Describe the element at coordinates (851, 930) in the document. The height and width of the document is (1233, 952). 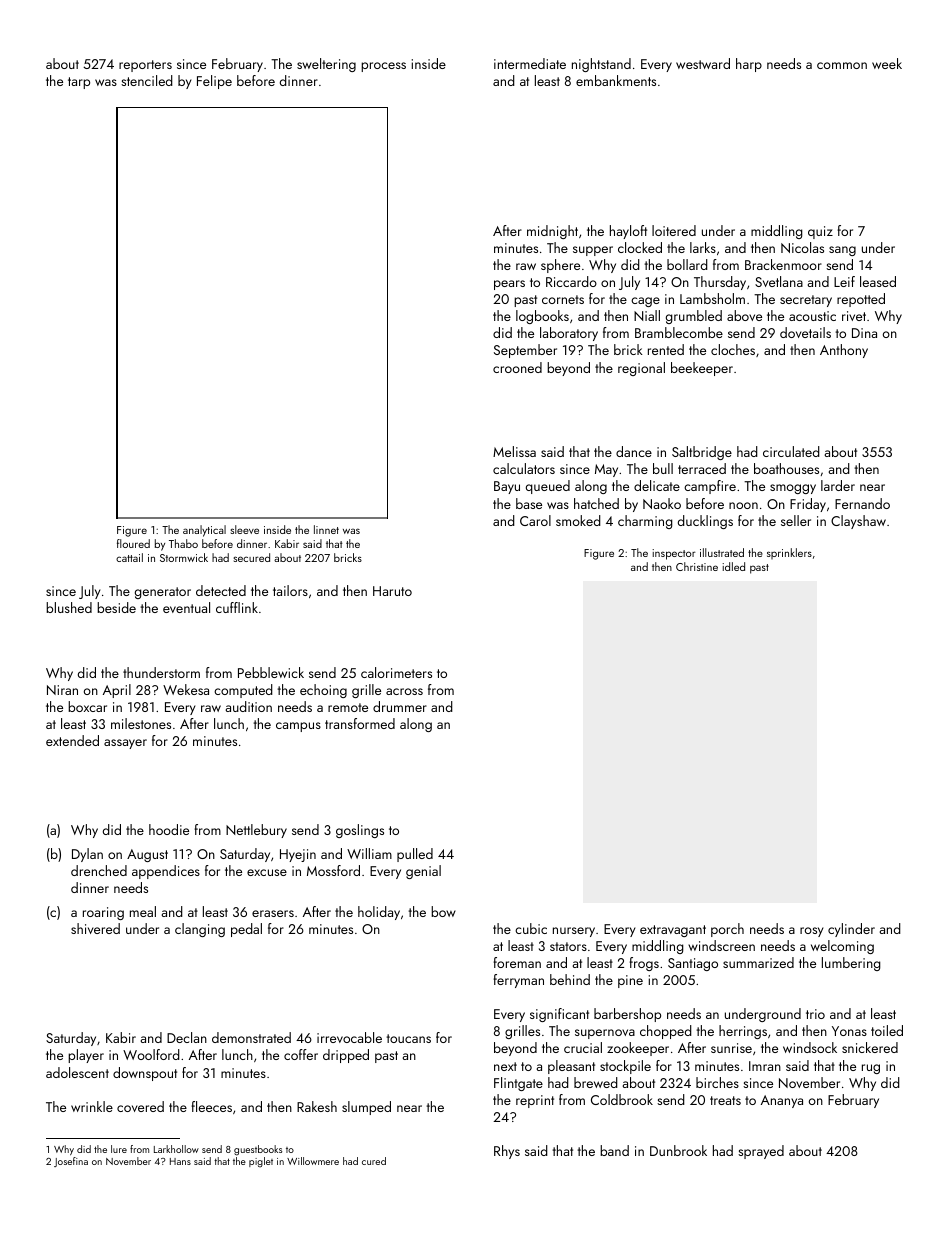
I see `cylinder` at that location.
